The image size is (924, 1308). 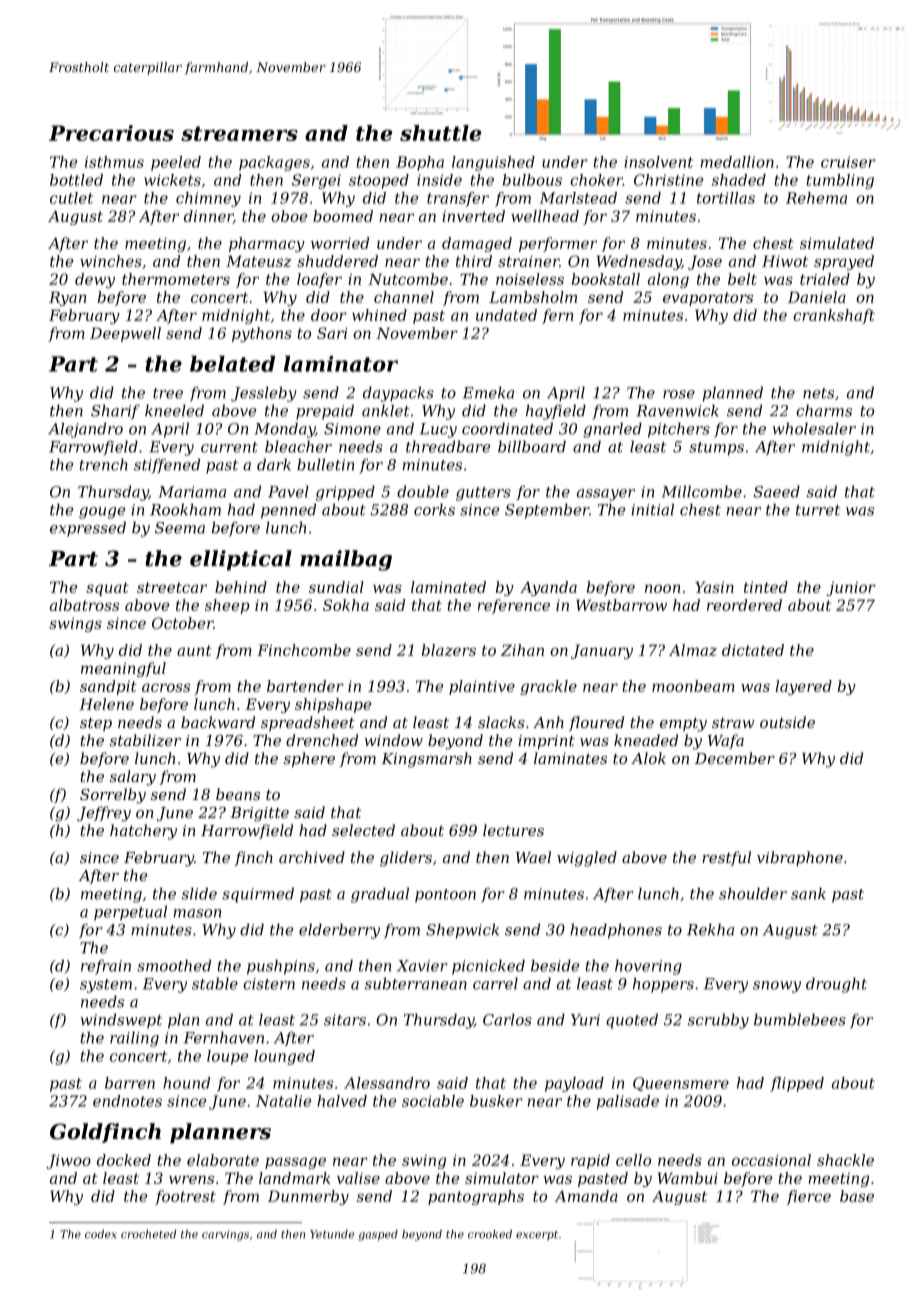 I want to click on backward, so click(x=218, y=722).
